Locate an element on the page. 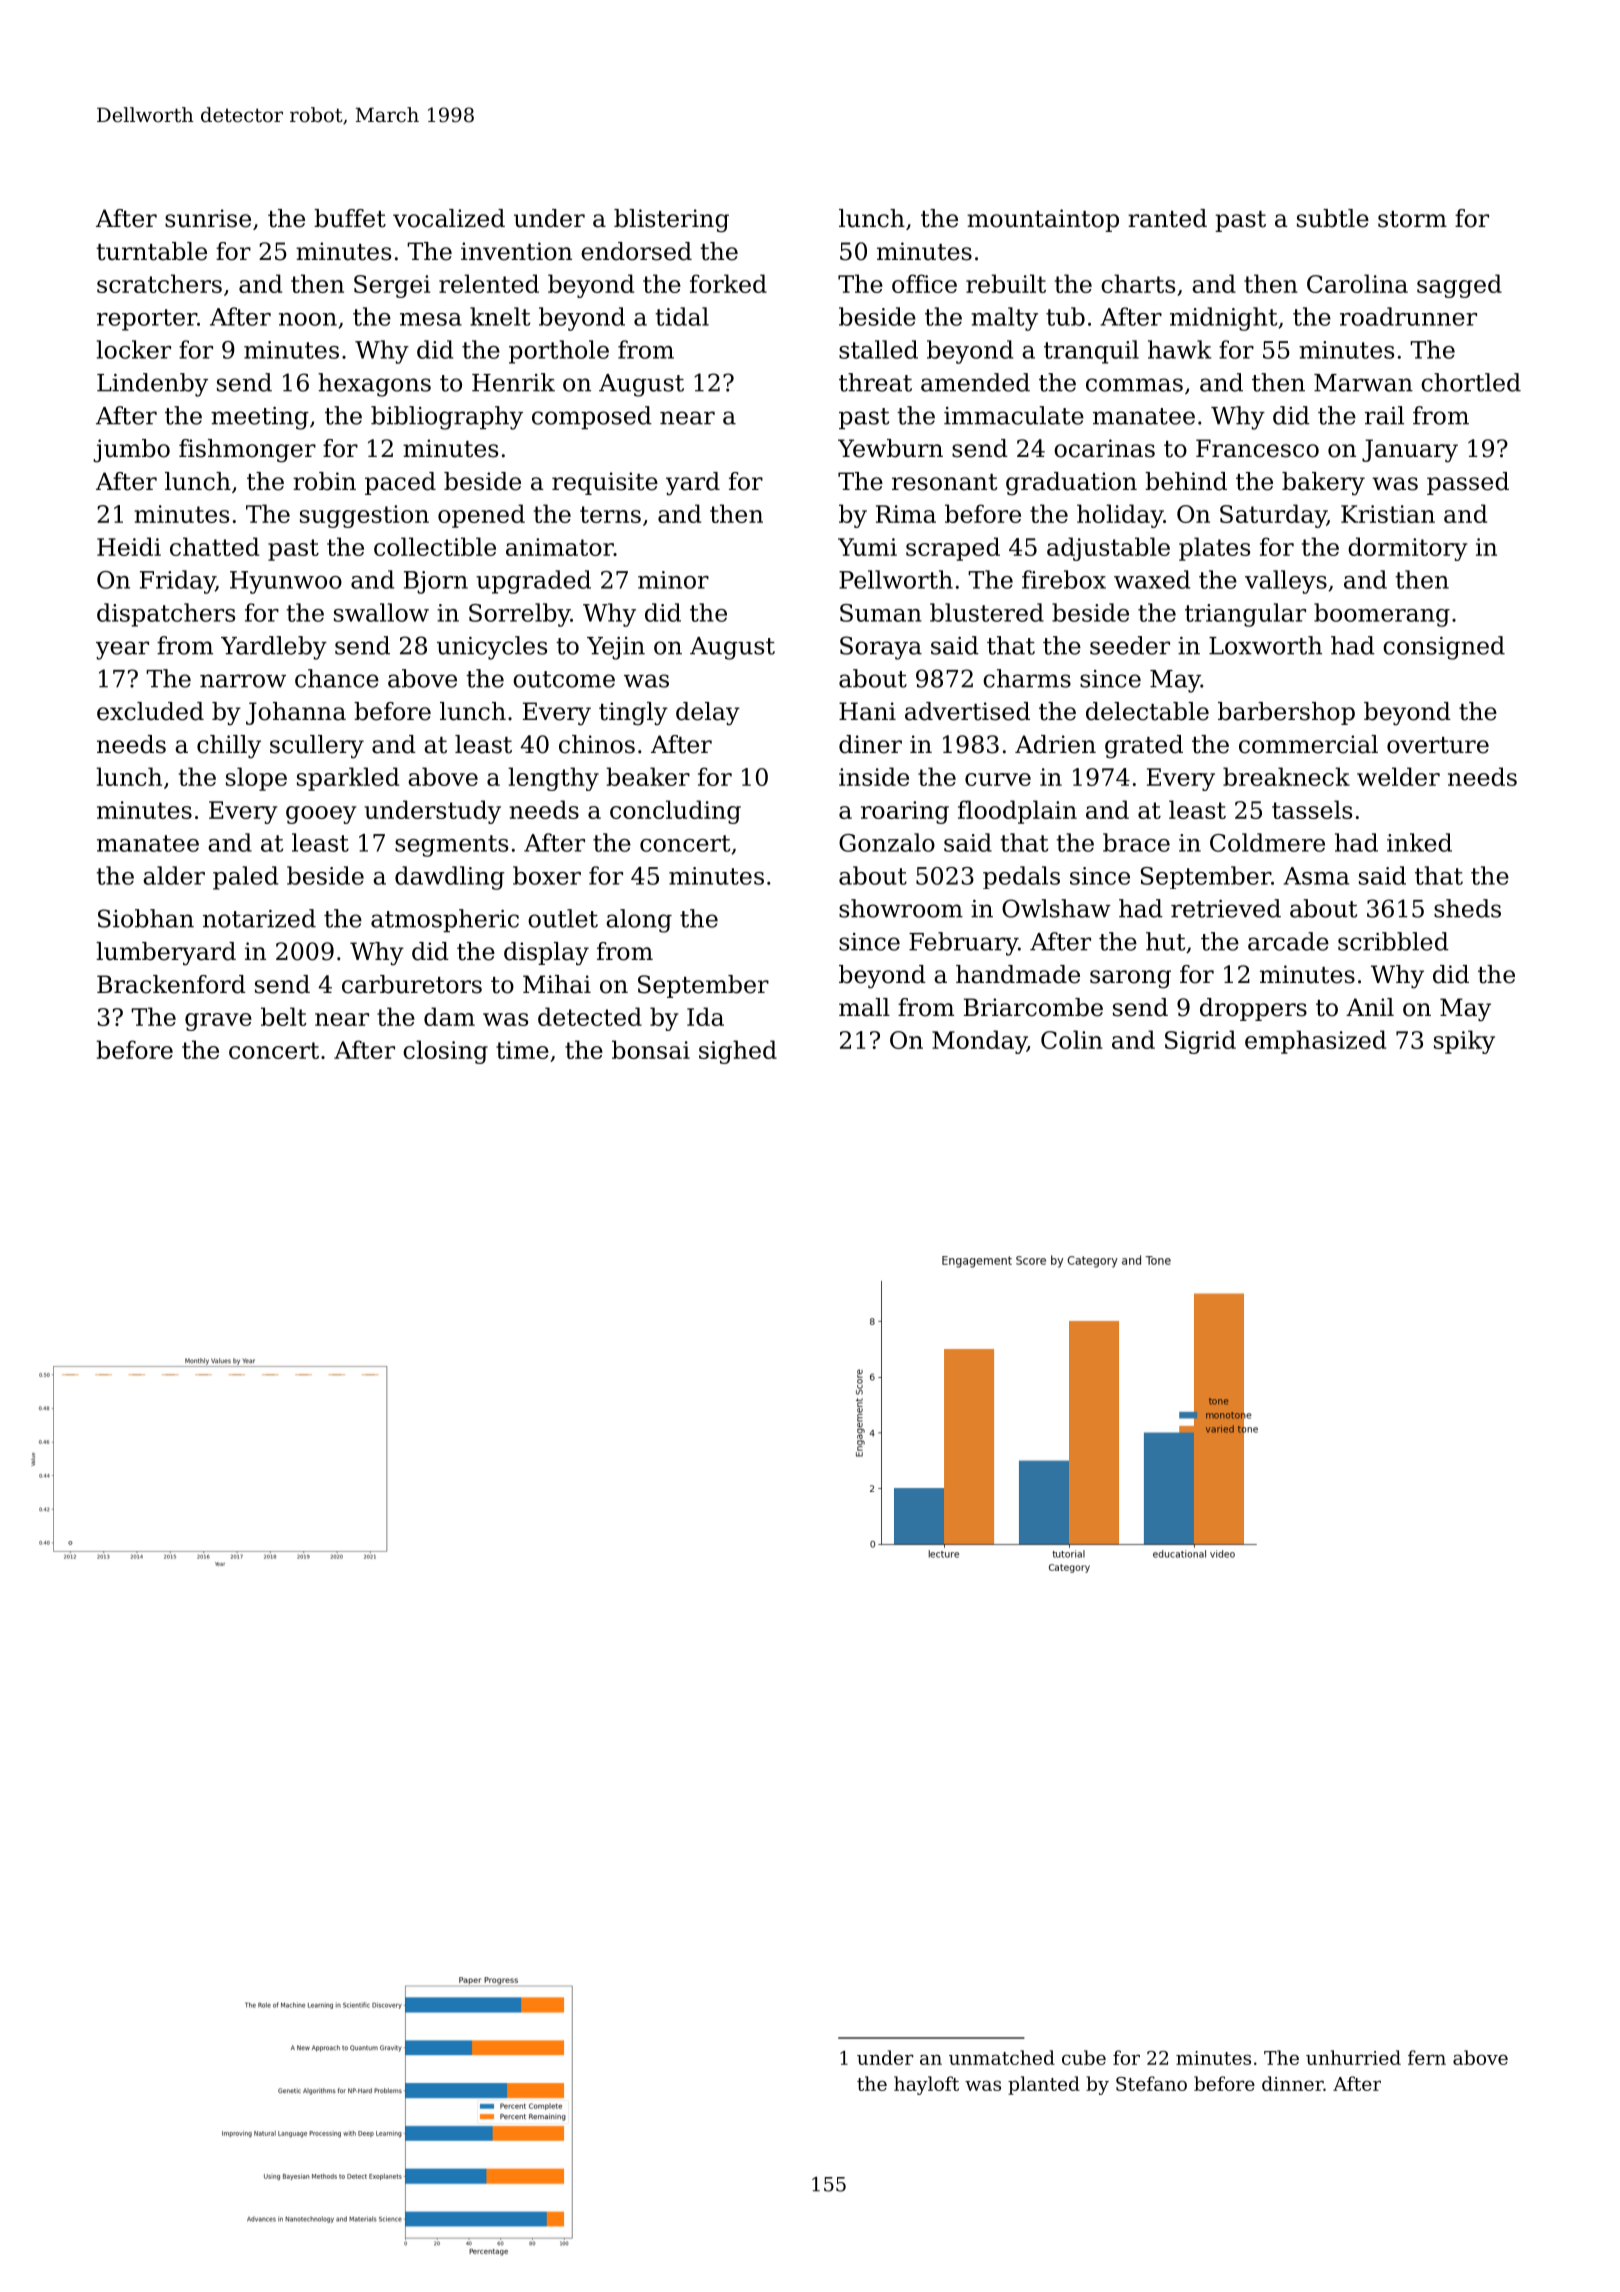  Anil is located at coordinates (1370, 1007).
